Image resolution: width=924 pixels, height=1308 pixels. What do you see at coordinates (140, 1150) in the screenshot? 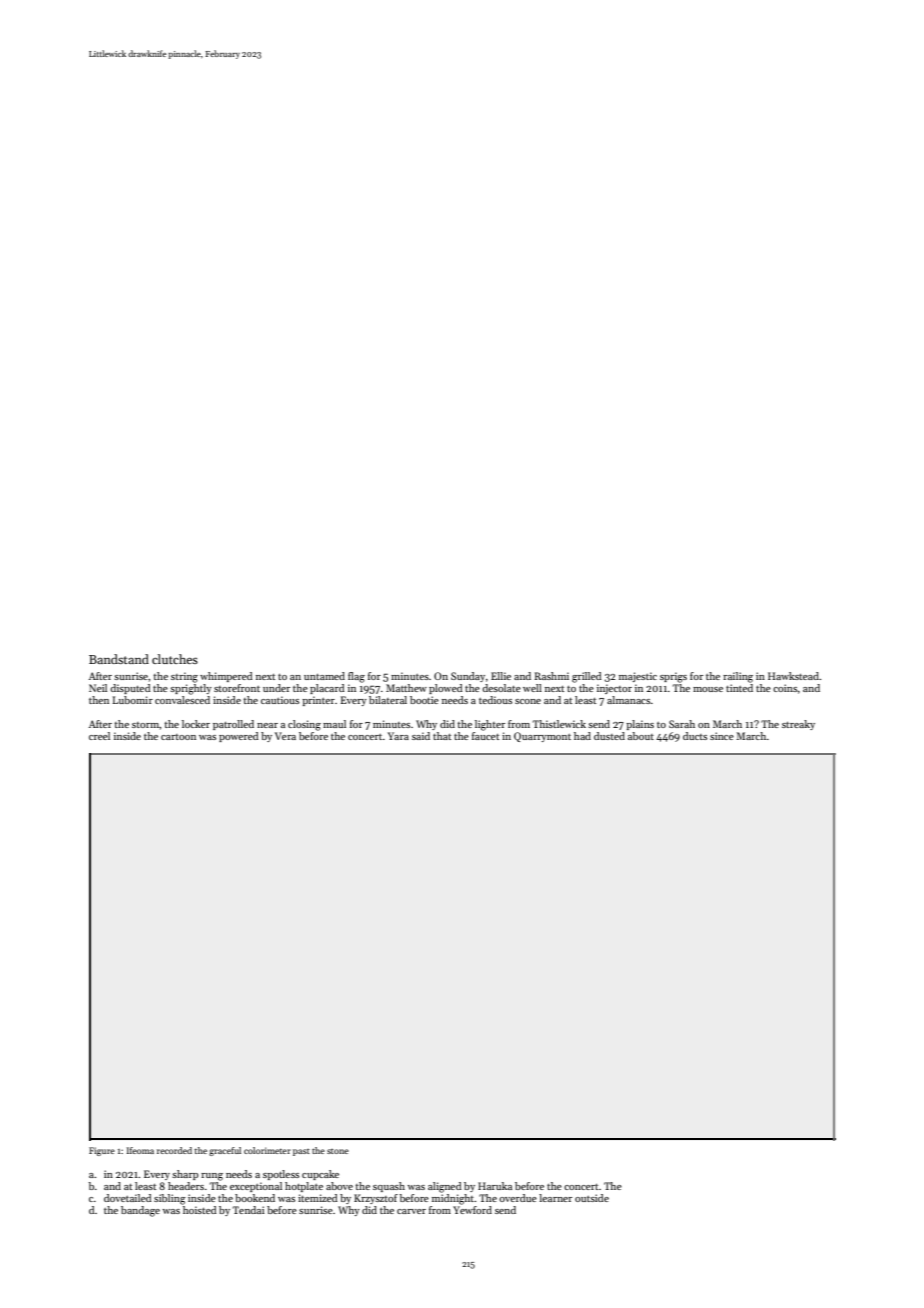
I see `Ifeoma` at bounding box center [140, 1150].
